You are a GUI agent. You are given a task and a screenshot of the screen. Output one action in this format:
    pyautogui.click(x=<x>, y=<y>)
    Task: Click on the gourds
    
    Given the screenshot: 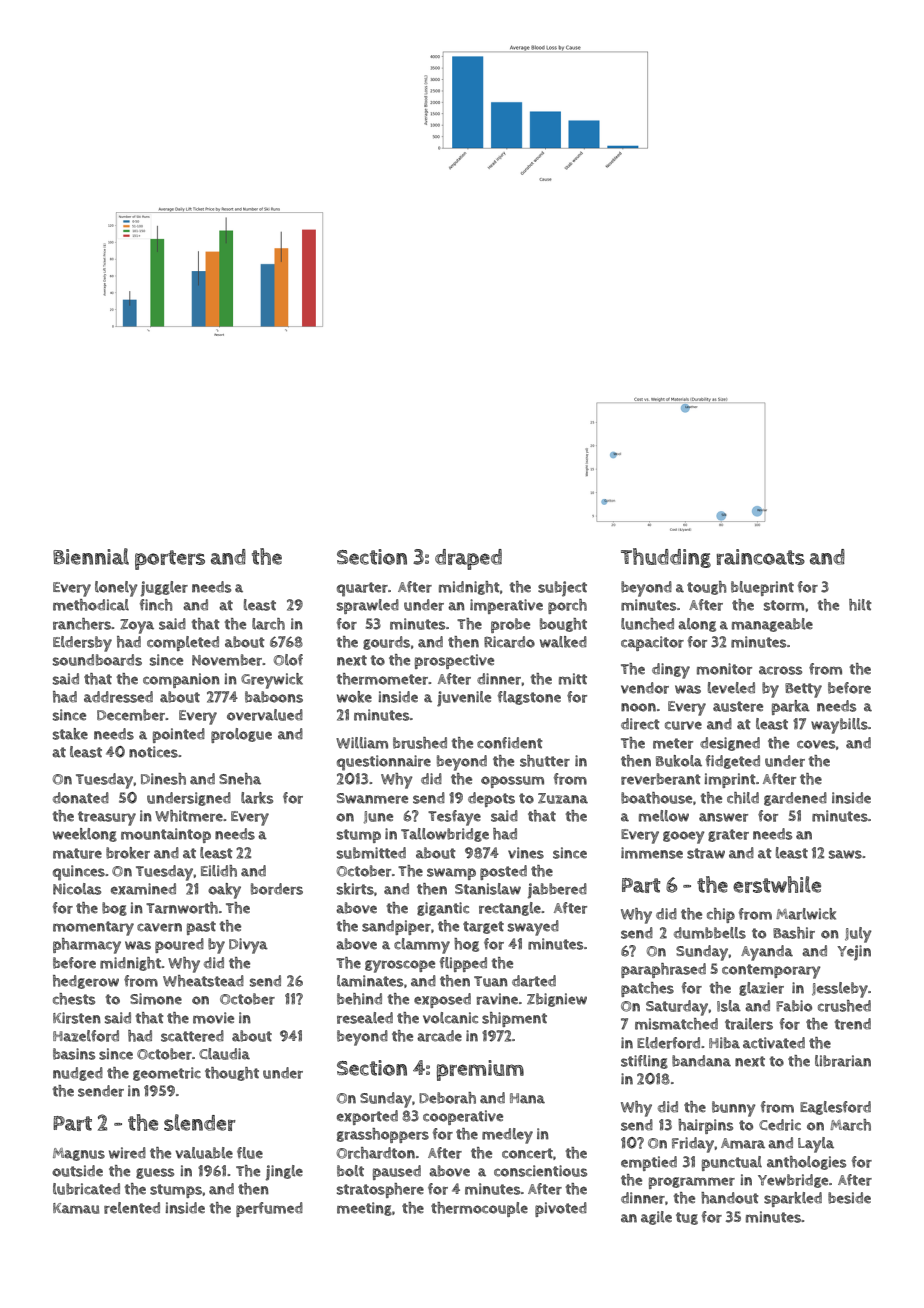 What is the action you would take?
    pyautogui.click(x=386, y=643)
